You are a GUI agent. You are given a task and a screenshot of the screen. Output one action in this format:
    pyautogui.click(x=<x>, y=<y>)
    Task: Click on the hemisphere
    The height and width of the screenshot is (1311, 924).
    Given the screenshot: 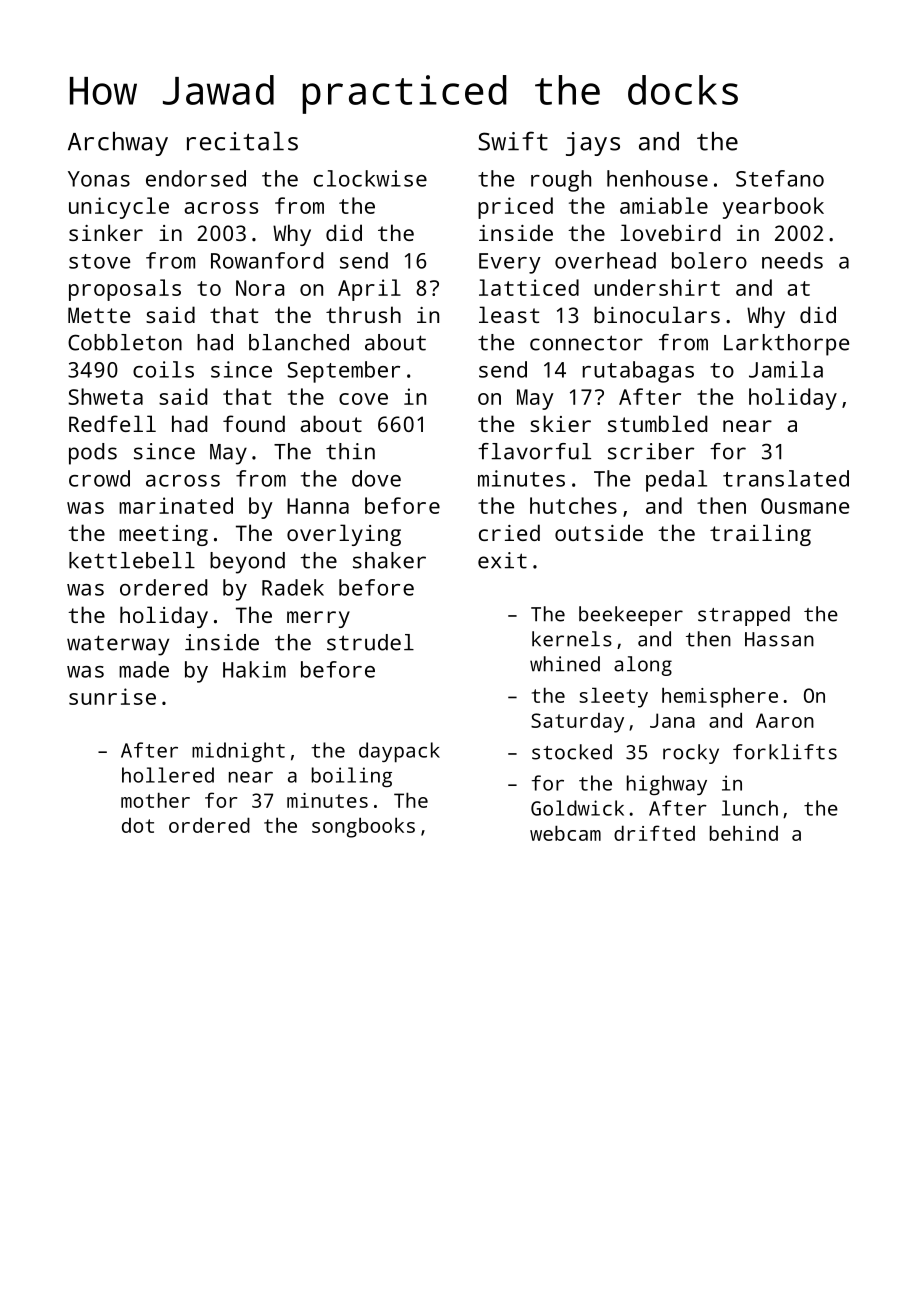 What is the action you would take?
    pyautogui.click(x=720, y=697)
